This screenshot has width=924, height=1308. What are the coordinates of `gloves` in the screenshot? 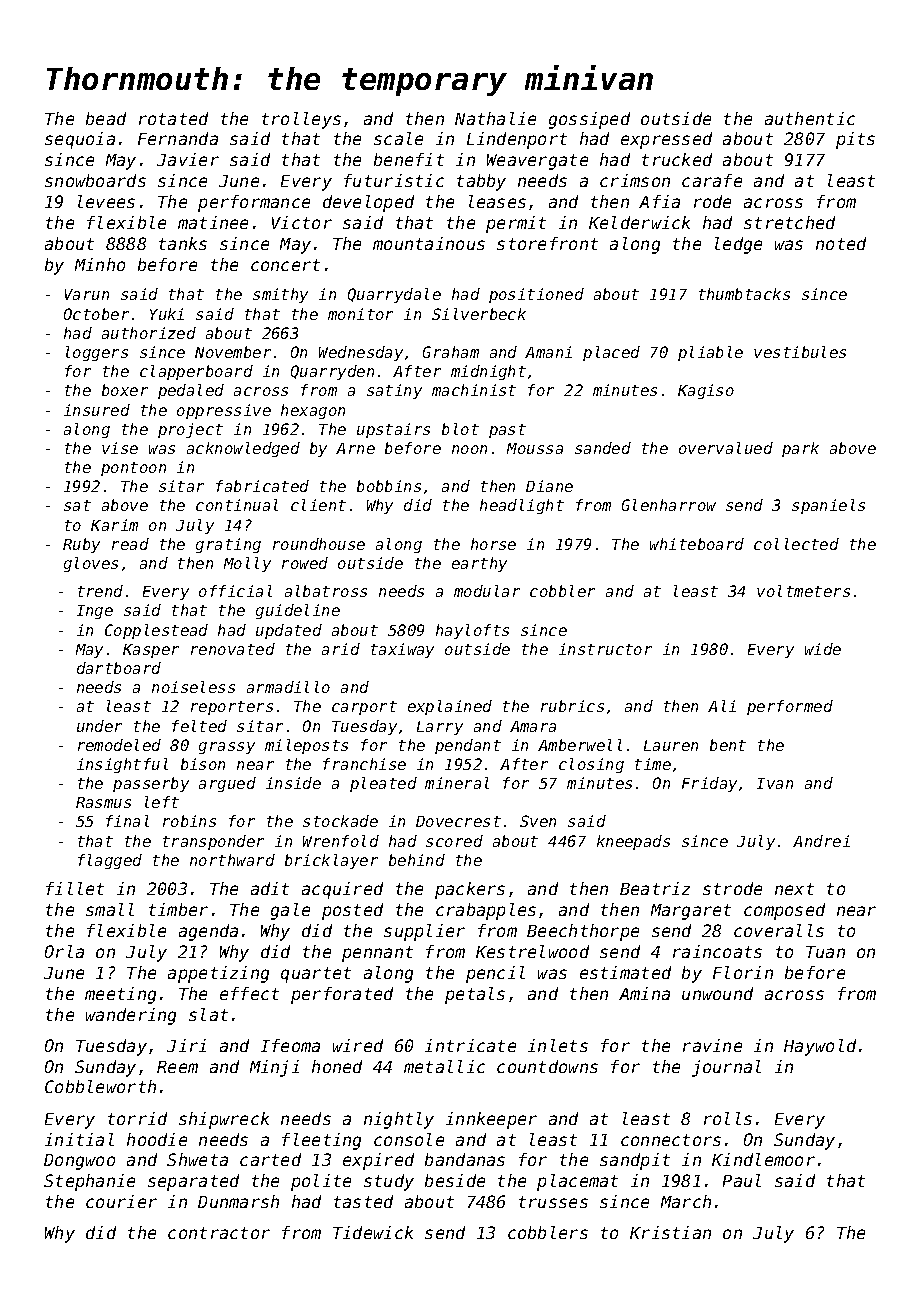 It's located at (91, 564).
